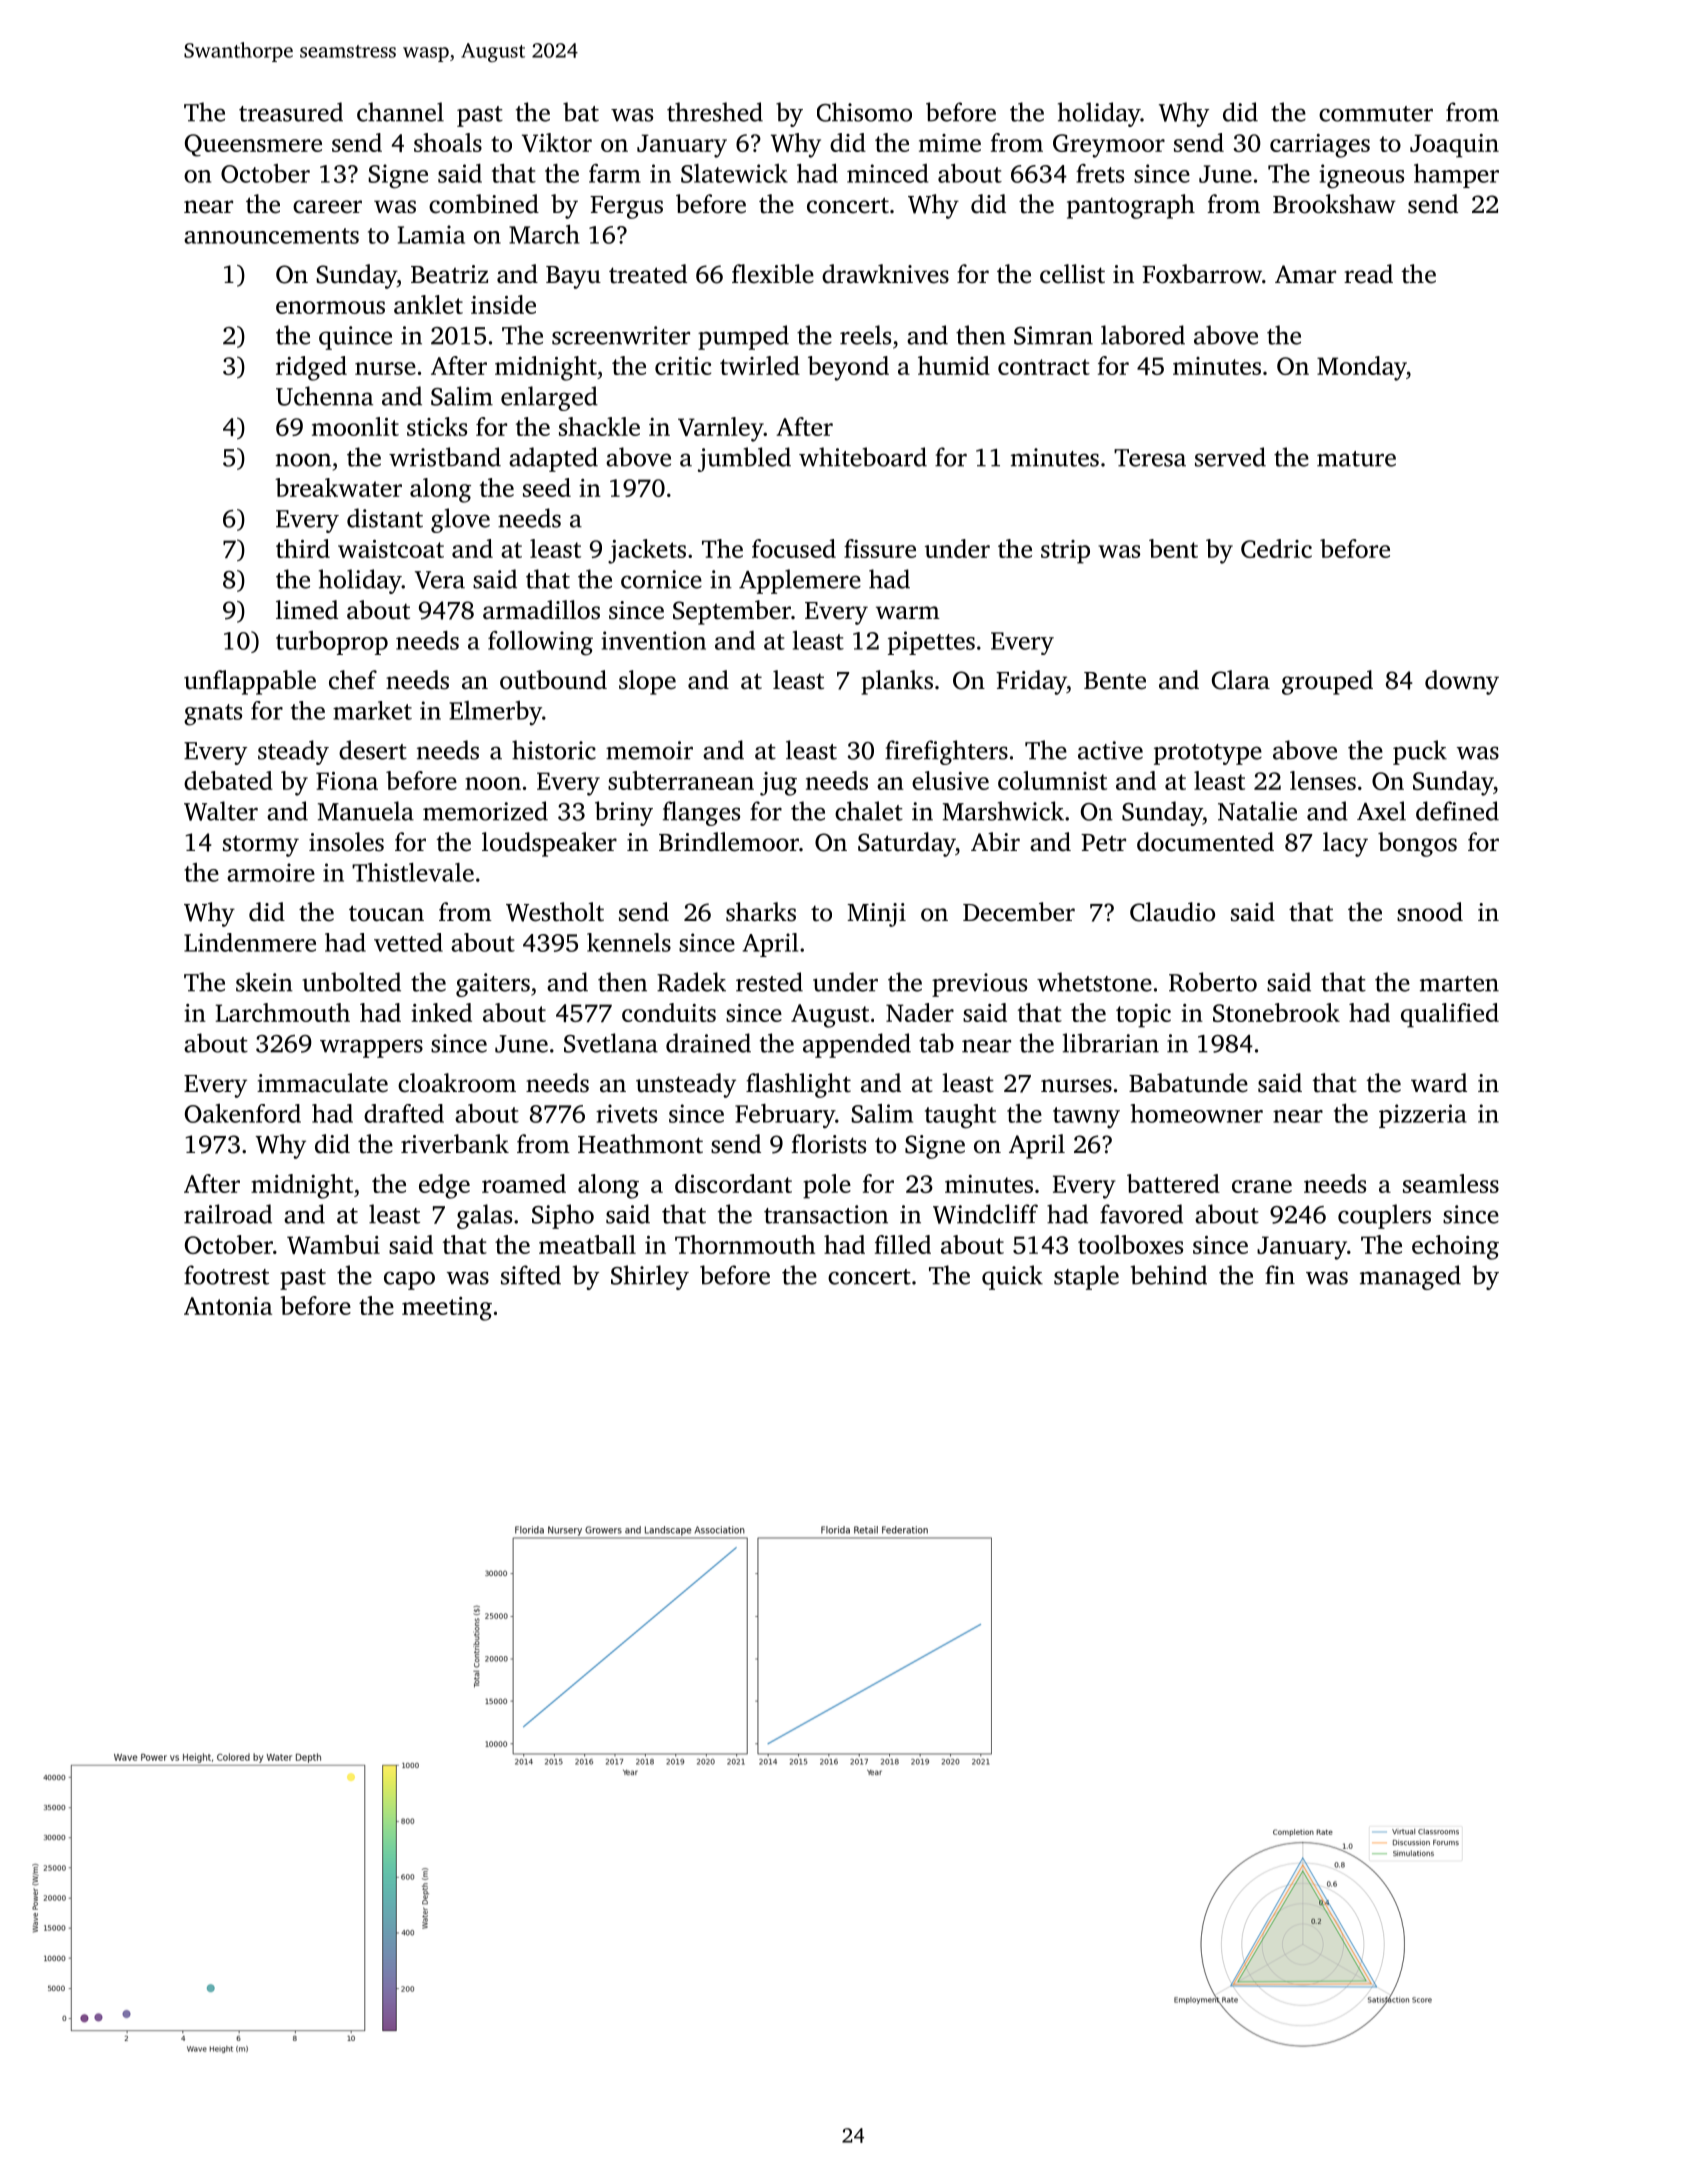  I want to click on treasured, so click(291, 112).
